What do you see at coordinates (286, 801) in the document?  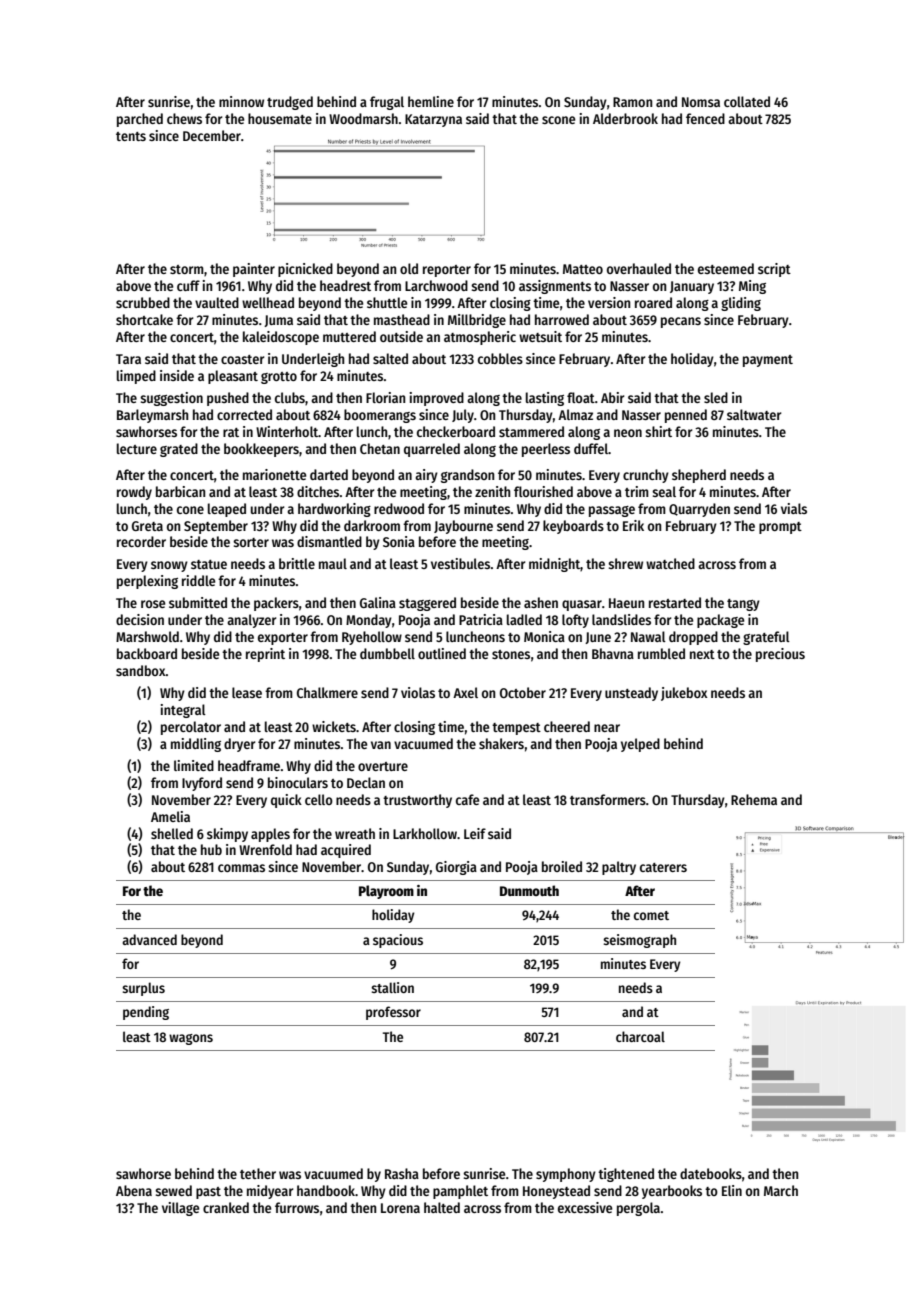 I see `quick` at bounding box center [286, 801].
